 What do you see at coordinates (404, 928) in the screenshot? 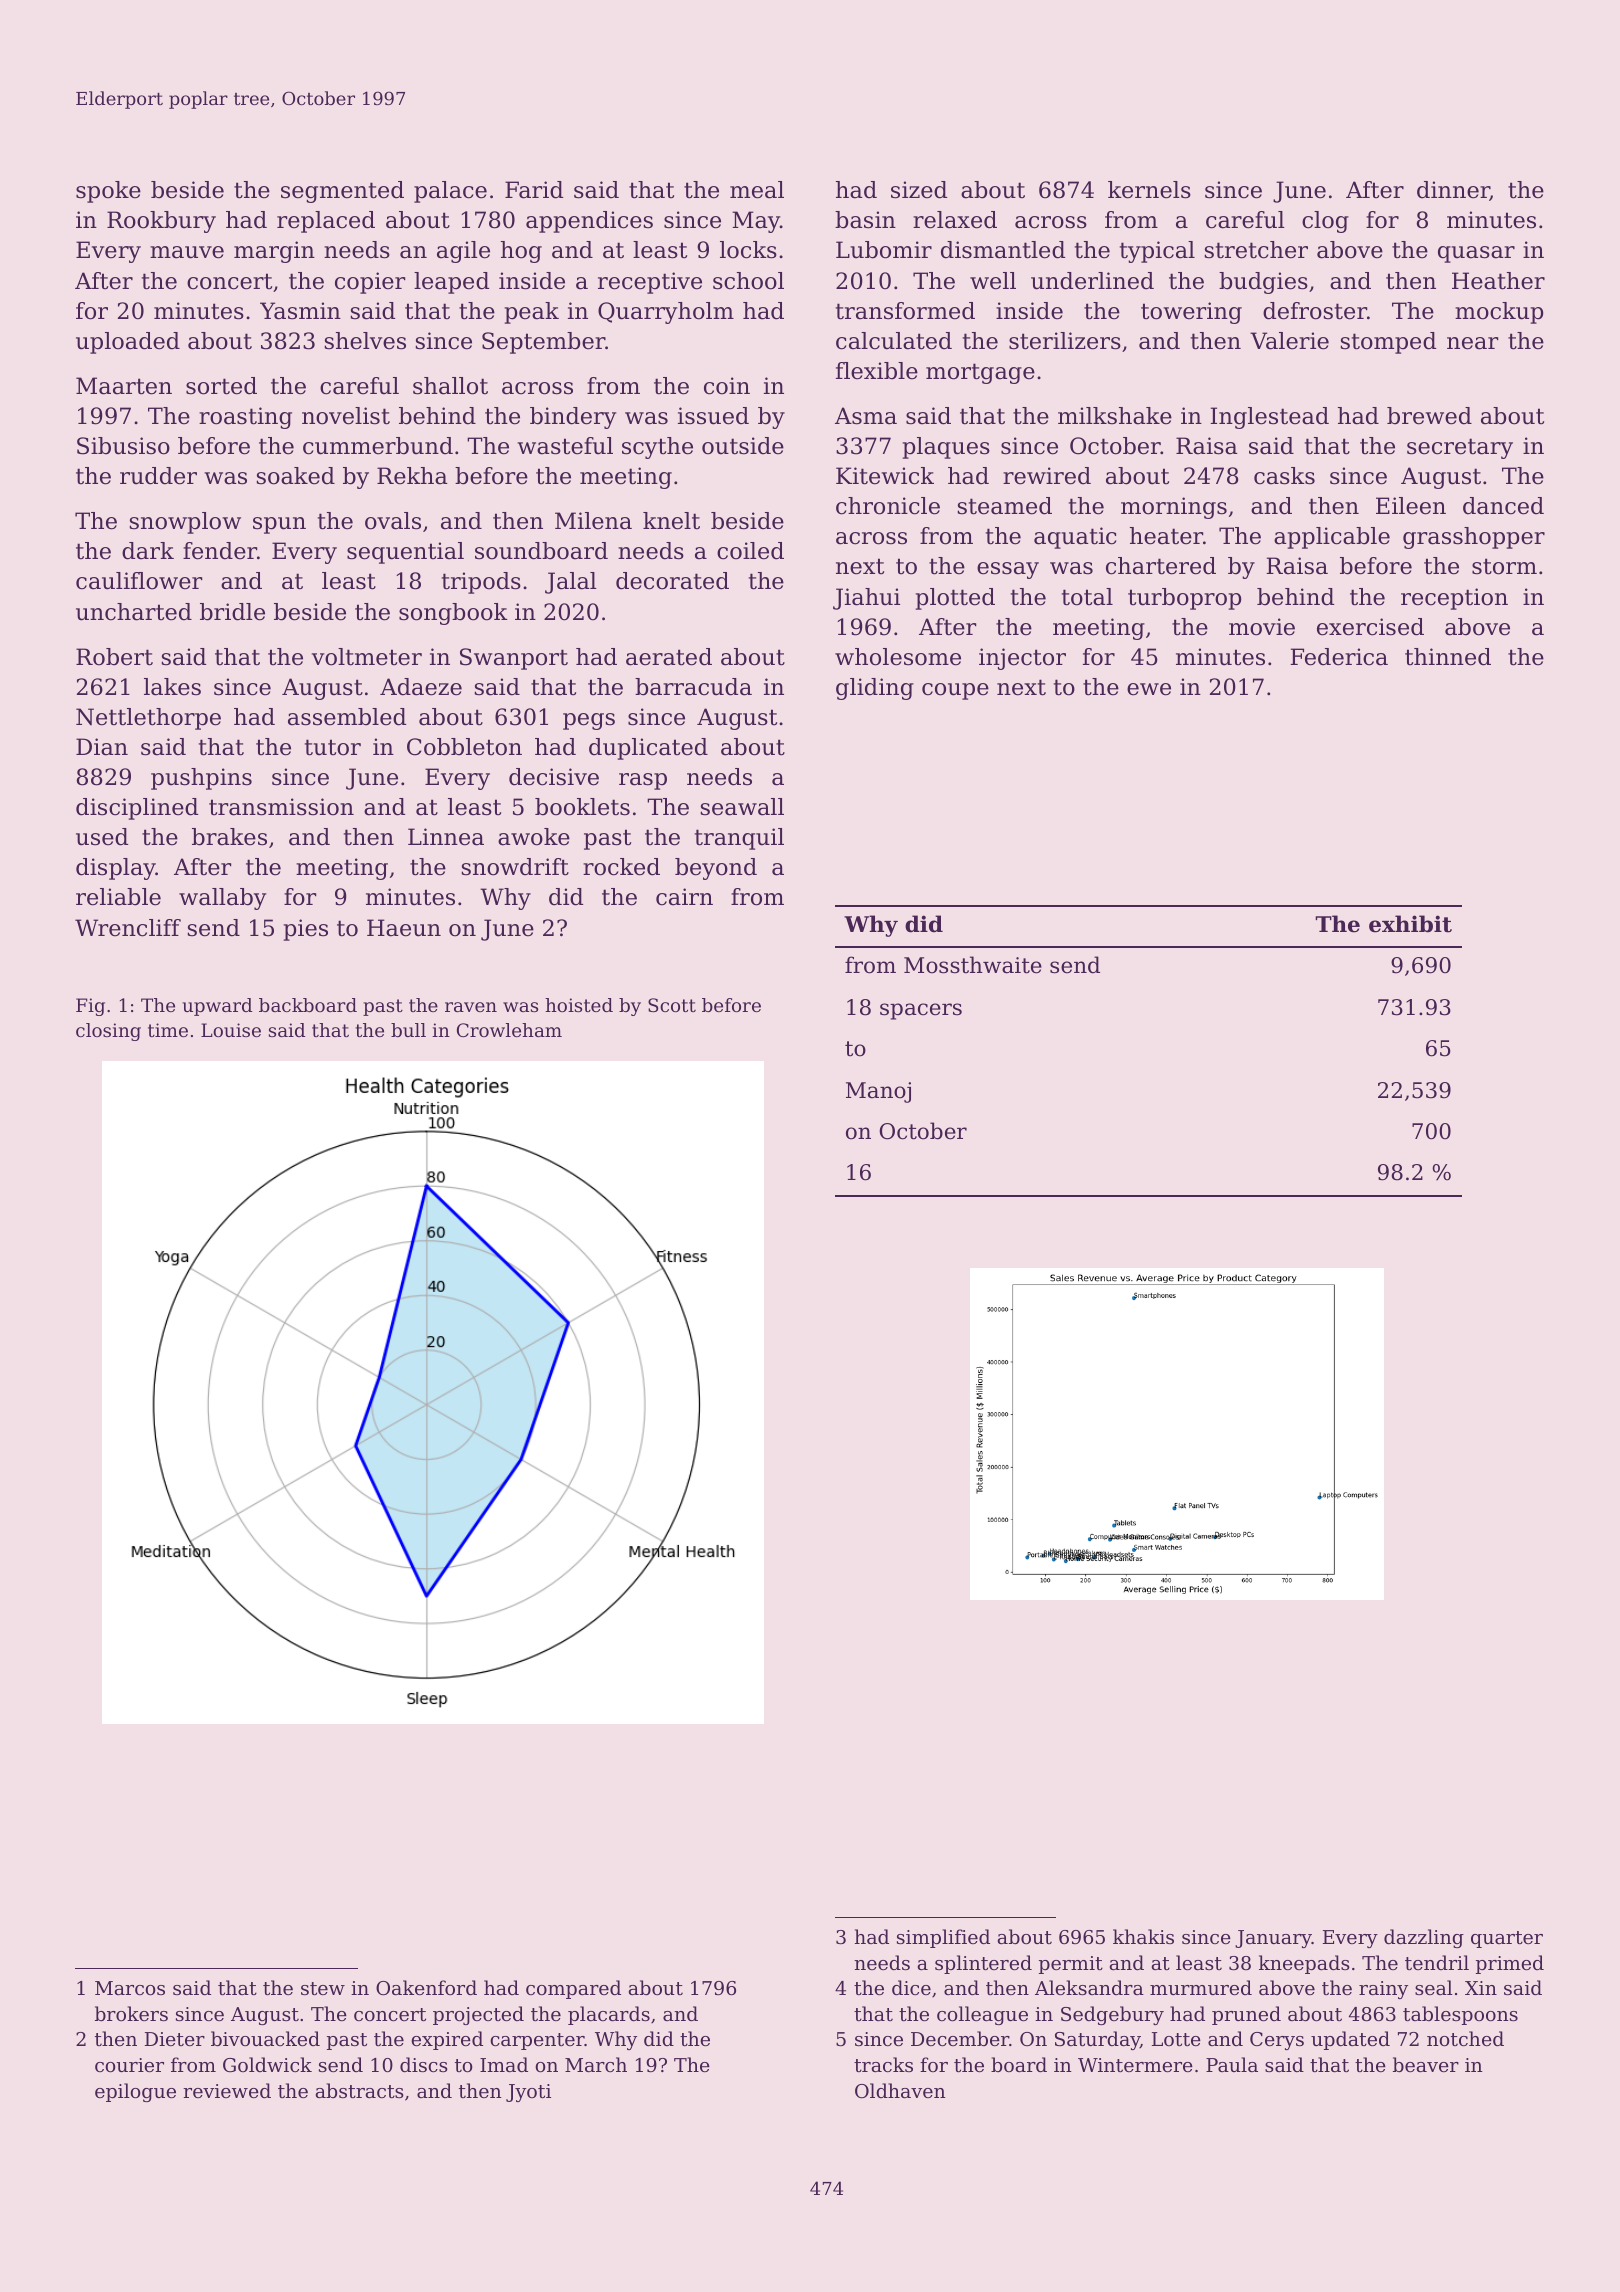
I see `Haeun` at bounding box center [404, 928].
